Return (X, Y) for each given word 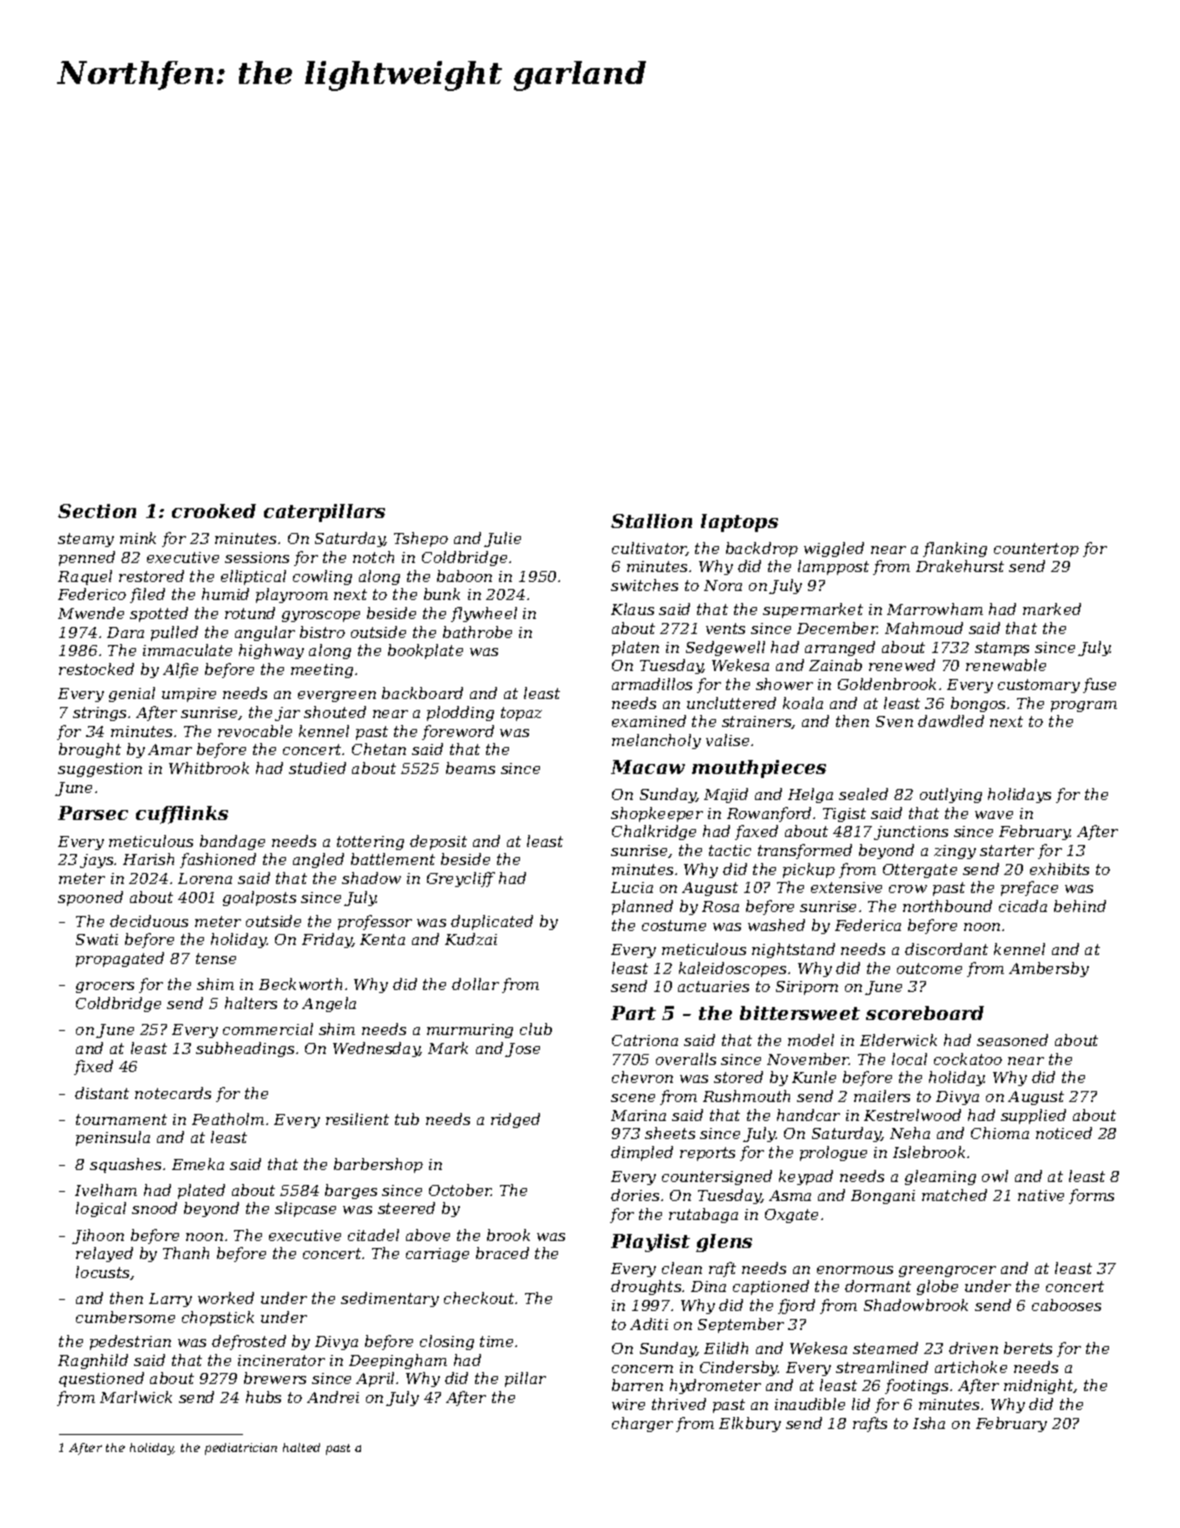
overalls (686, 1059)
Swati (97, 939)
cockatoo (968, 1059)
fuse (1099, 685)
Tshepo (421, 539)
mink (138, 538)
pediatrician (241, 1449)
